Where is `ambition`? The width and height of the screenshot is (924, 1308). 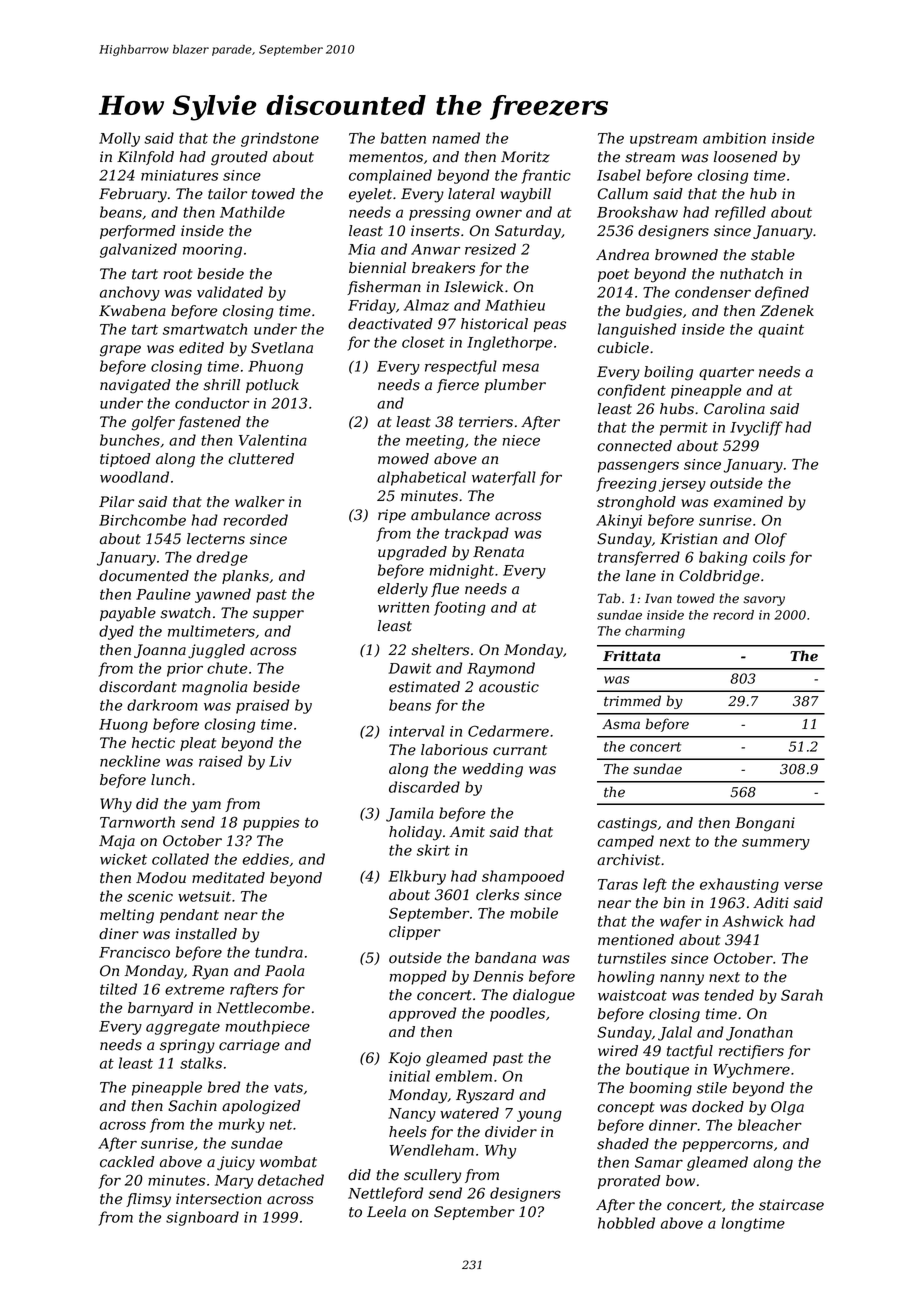 ambition is located at coordinates (734, 138).
